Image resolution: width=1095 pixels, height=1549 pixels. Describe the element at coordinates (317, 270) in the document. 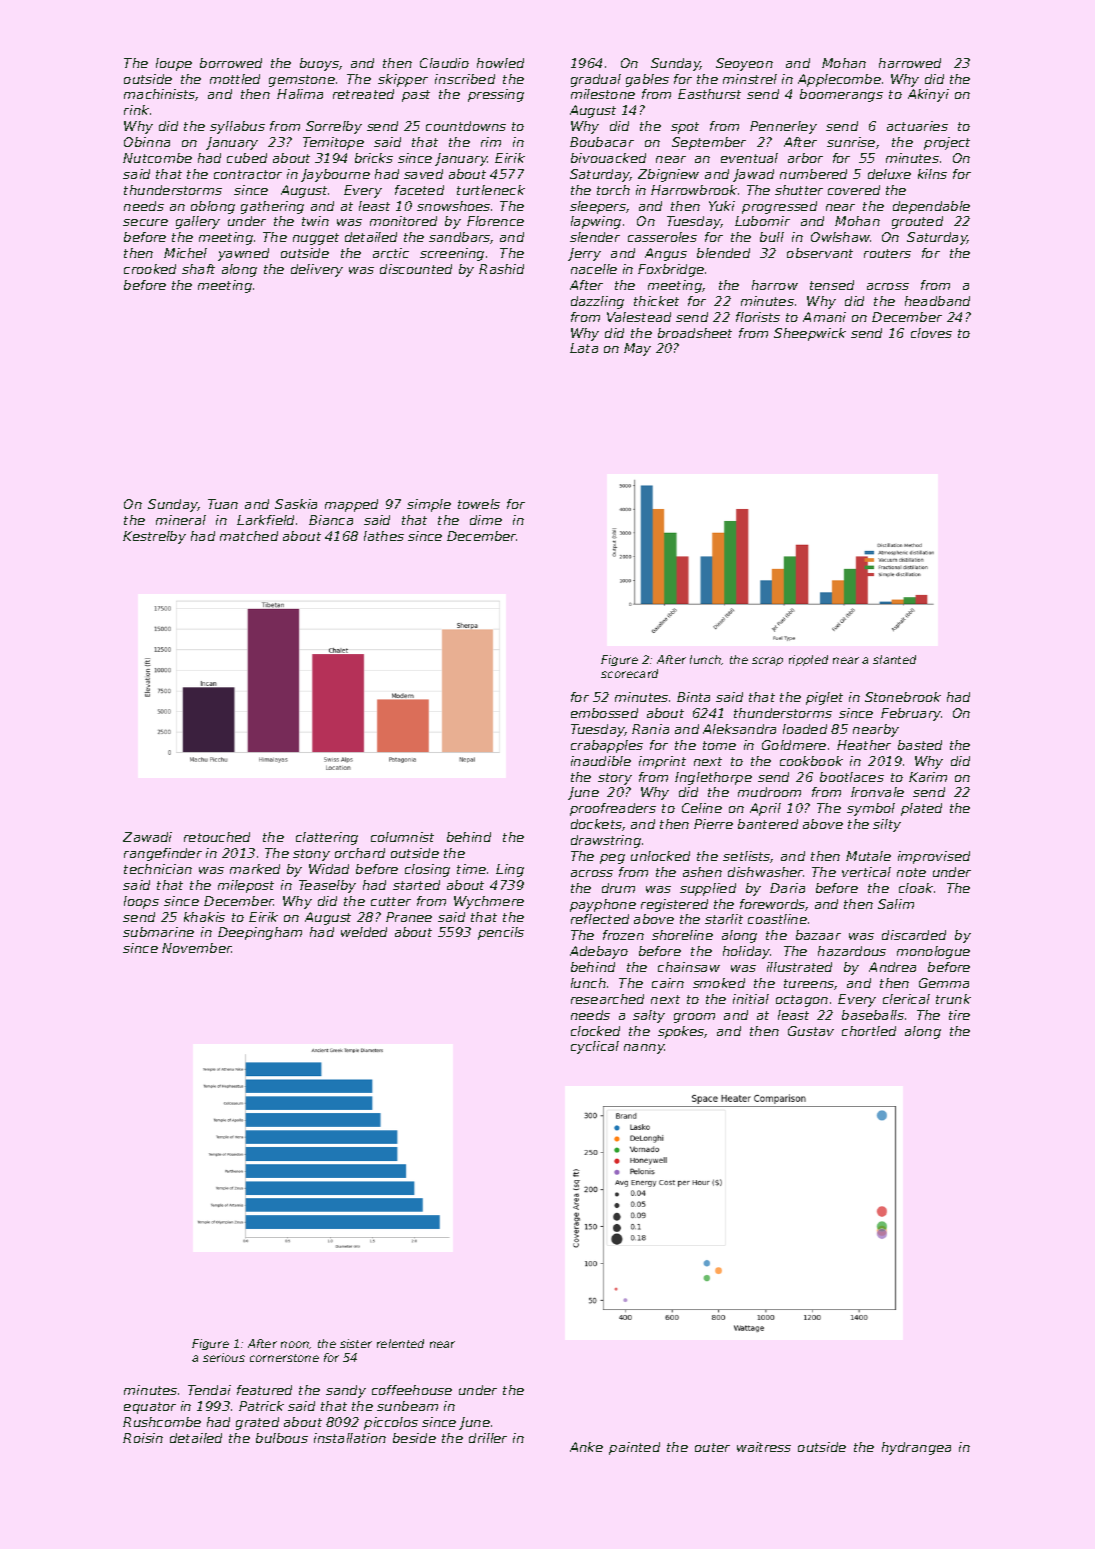

I see `delivery` at that location.
